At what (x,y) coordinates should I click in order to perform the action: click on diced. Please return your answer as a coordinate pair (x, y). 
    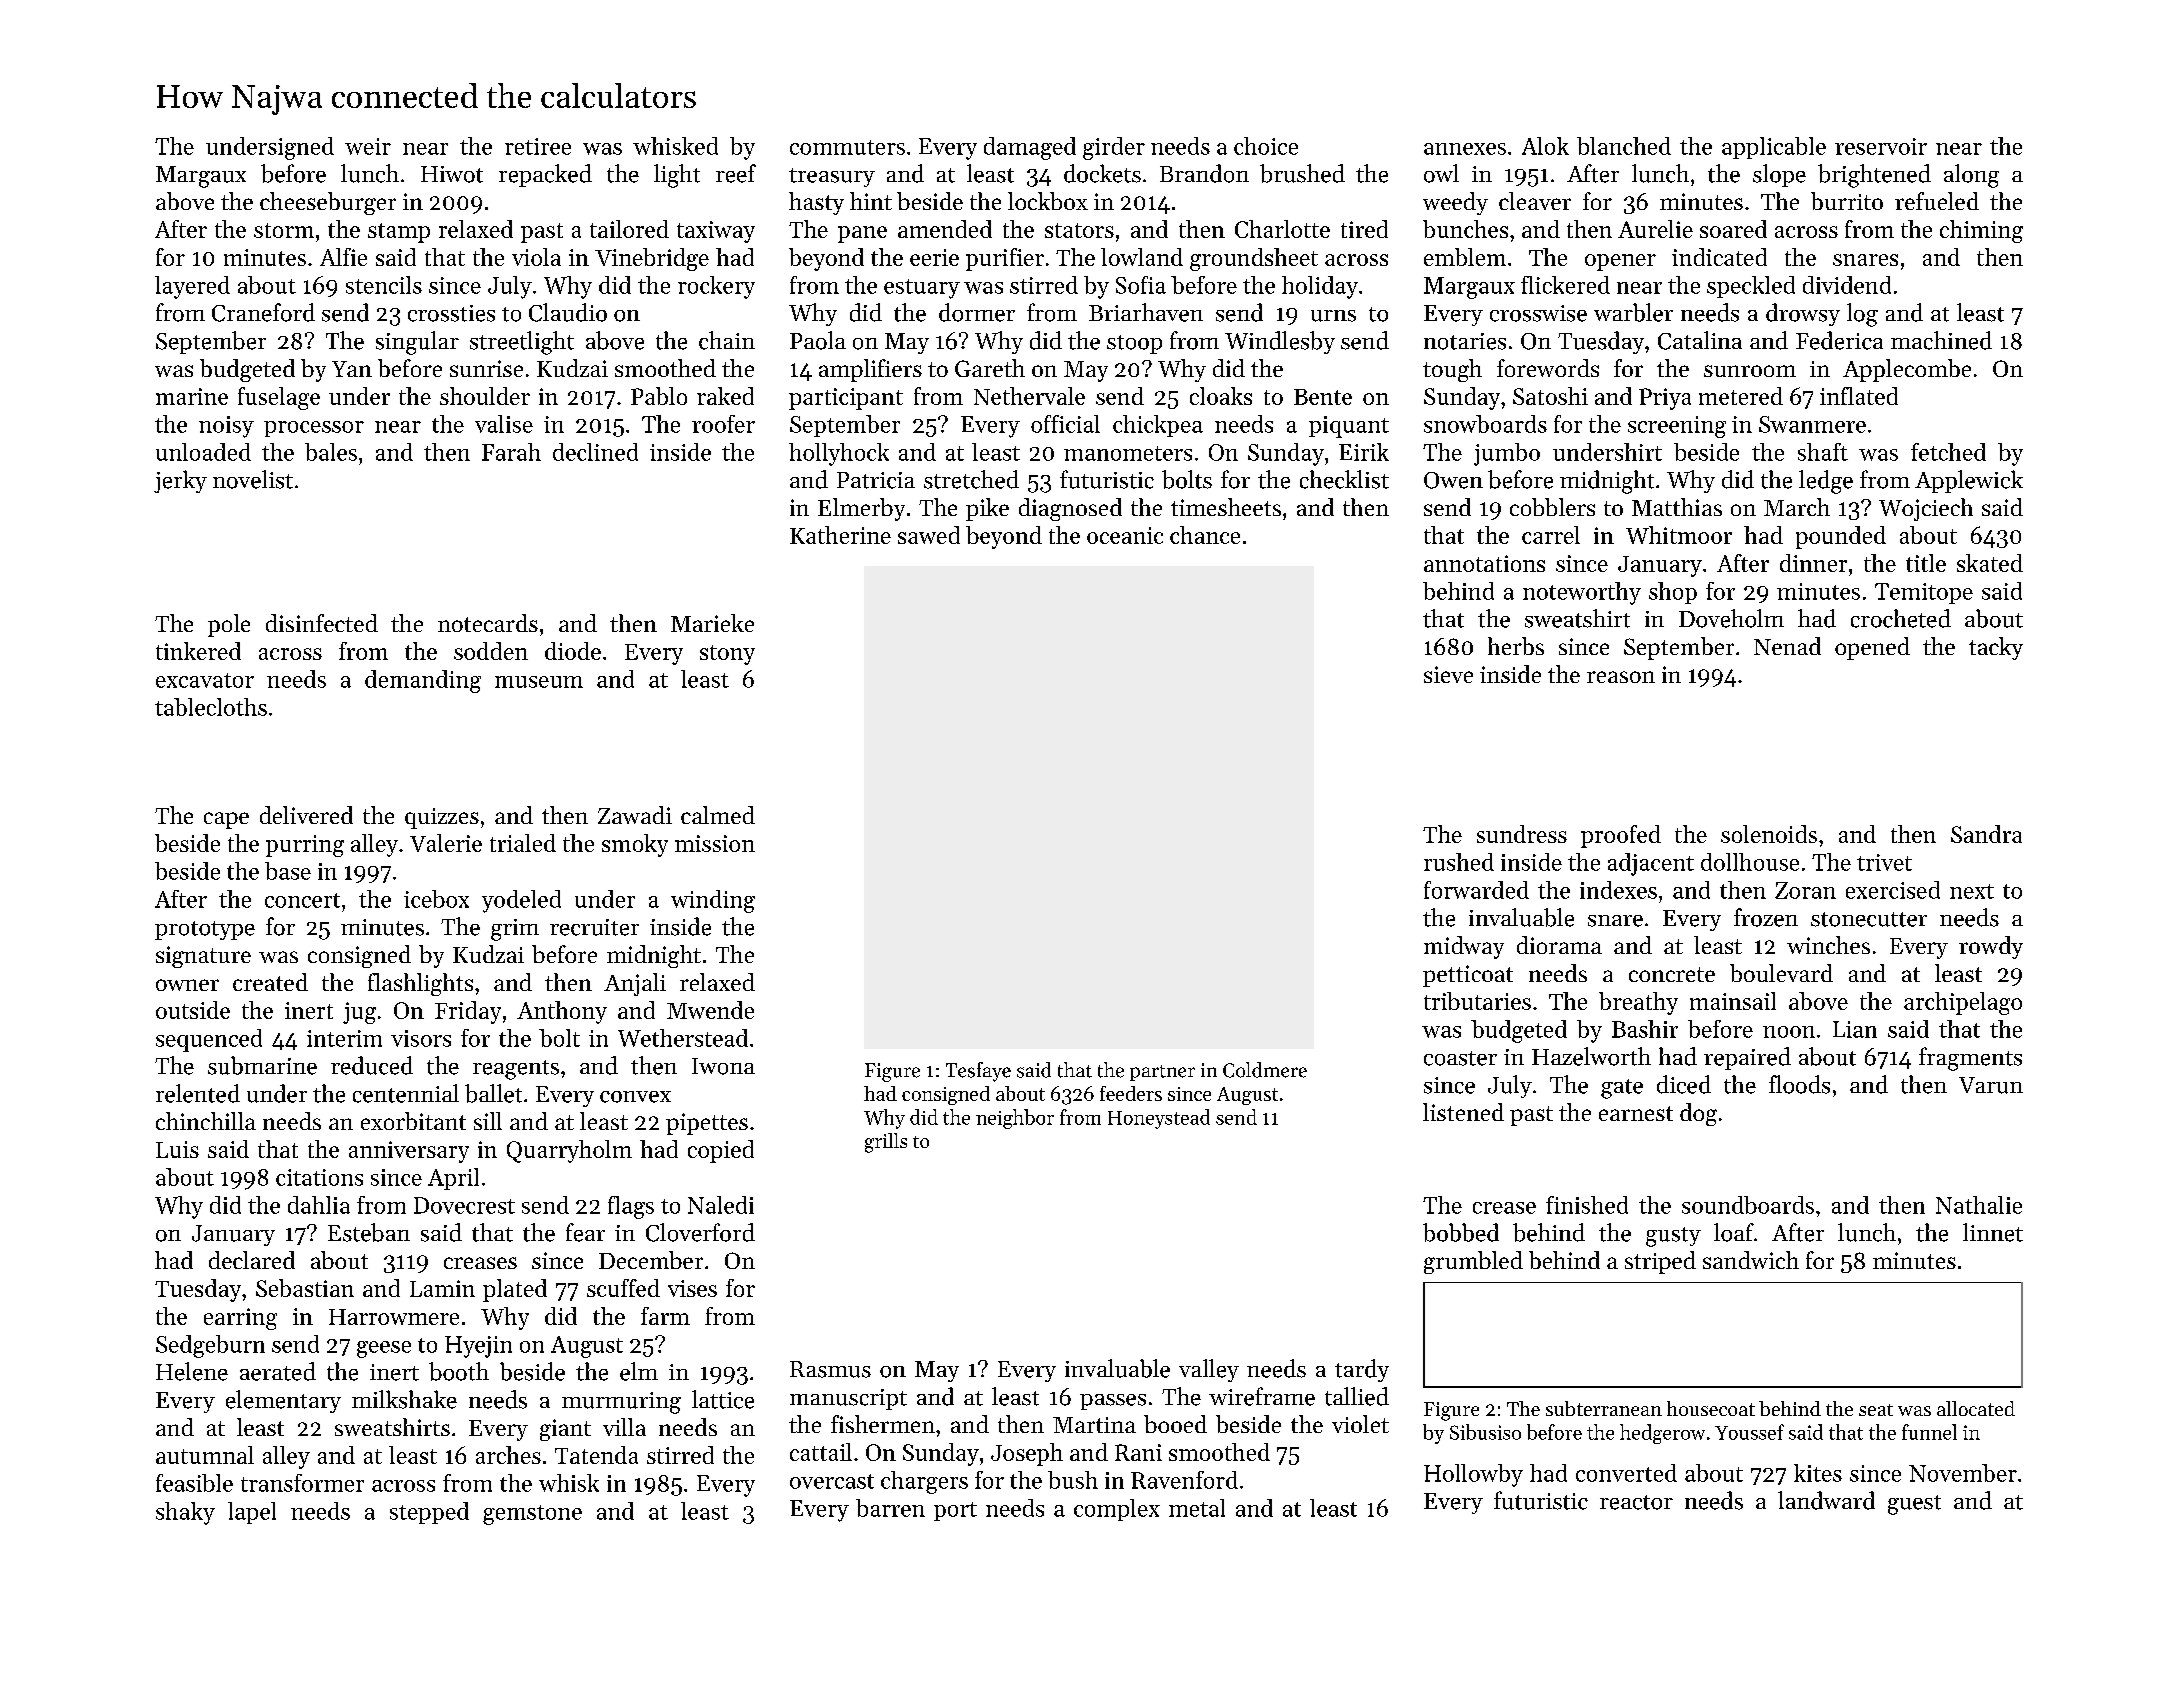
    Looking at the image, I should click on (1684, 1084).
